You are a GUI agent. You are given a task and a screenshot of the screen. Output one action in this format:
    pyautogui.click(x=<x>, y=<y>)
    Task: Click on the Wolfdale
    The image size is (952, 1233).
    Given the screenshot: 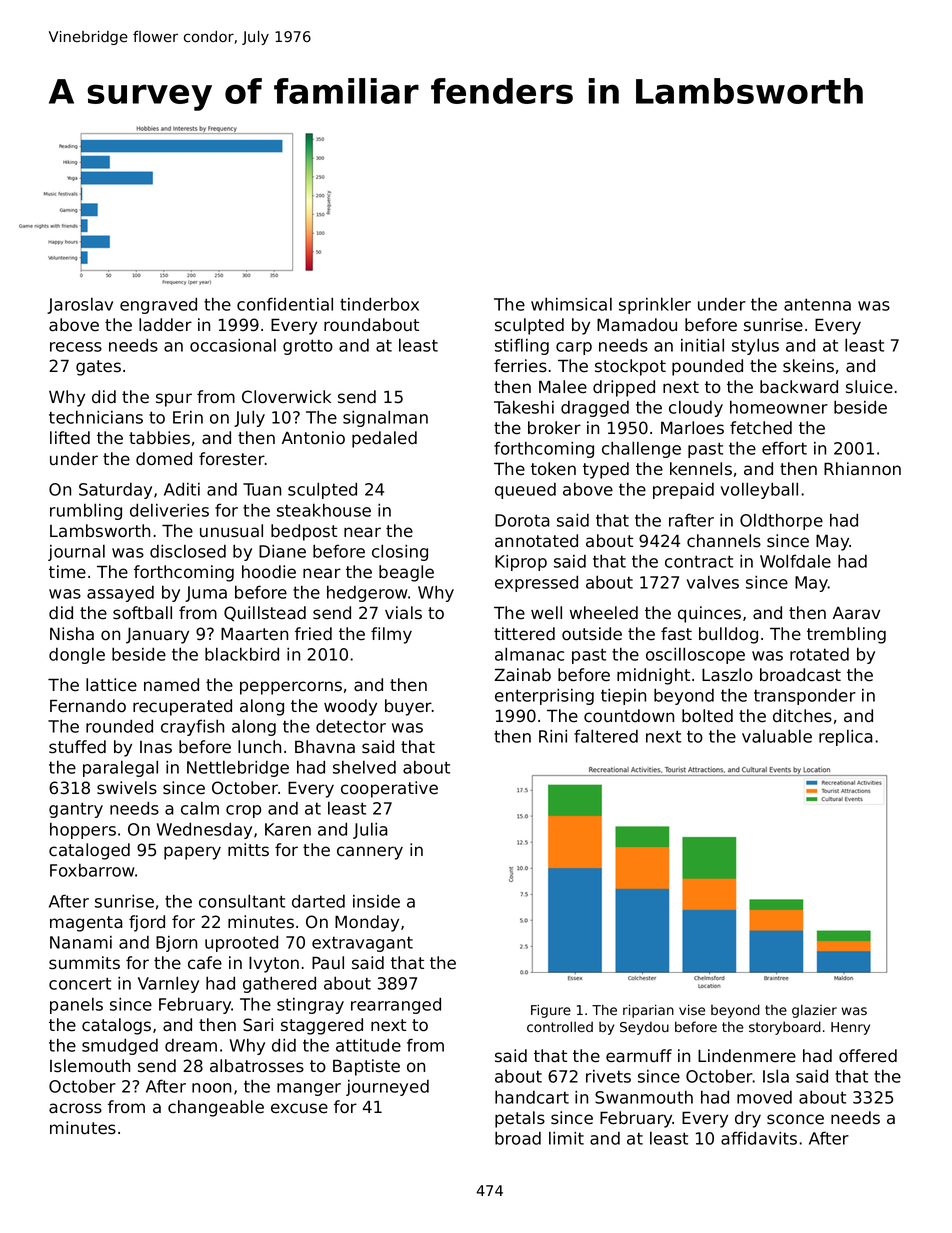 What is the action you would take?
    pyautogui.click(x=795, y=561)
